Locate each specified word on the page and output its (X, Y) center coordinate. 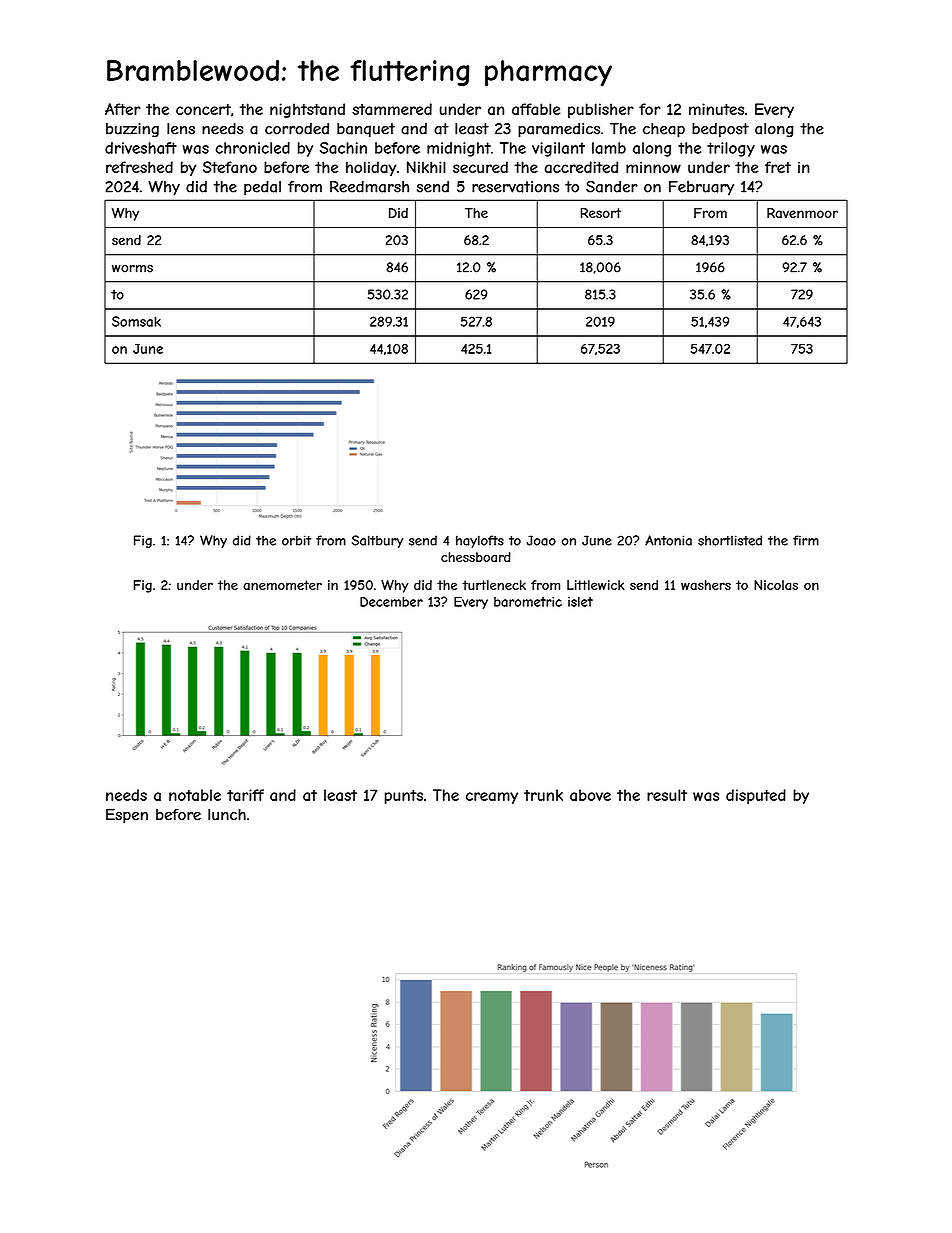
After (122, 109)
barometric (528, 602)
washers (706, 585)
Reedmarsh (369, 186)
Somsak (136, 321)
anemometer (282, 585)
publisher (601, 110)
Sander (612, 187)
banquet (366, 130)
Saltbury (377, 541)
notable (195, 795)
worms (132, 269)
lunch (227, 815)
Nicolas (776, 585)
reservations (515, 187)
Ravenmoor (802, 213)
